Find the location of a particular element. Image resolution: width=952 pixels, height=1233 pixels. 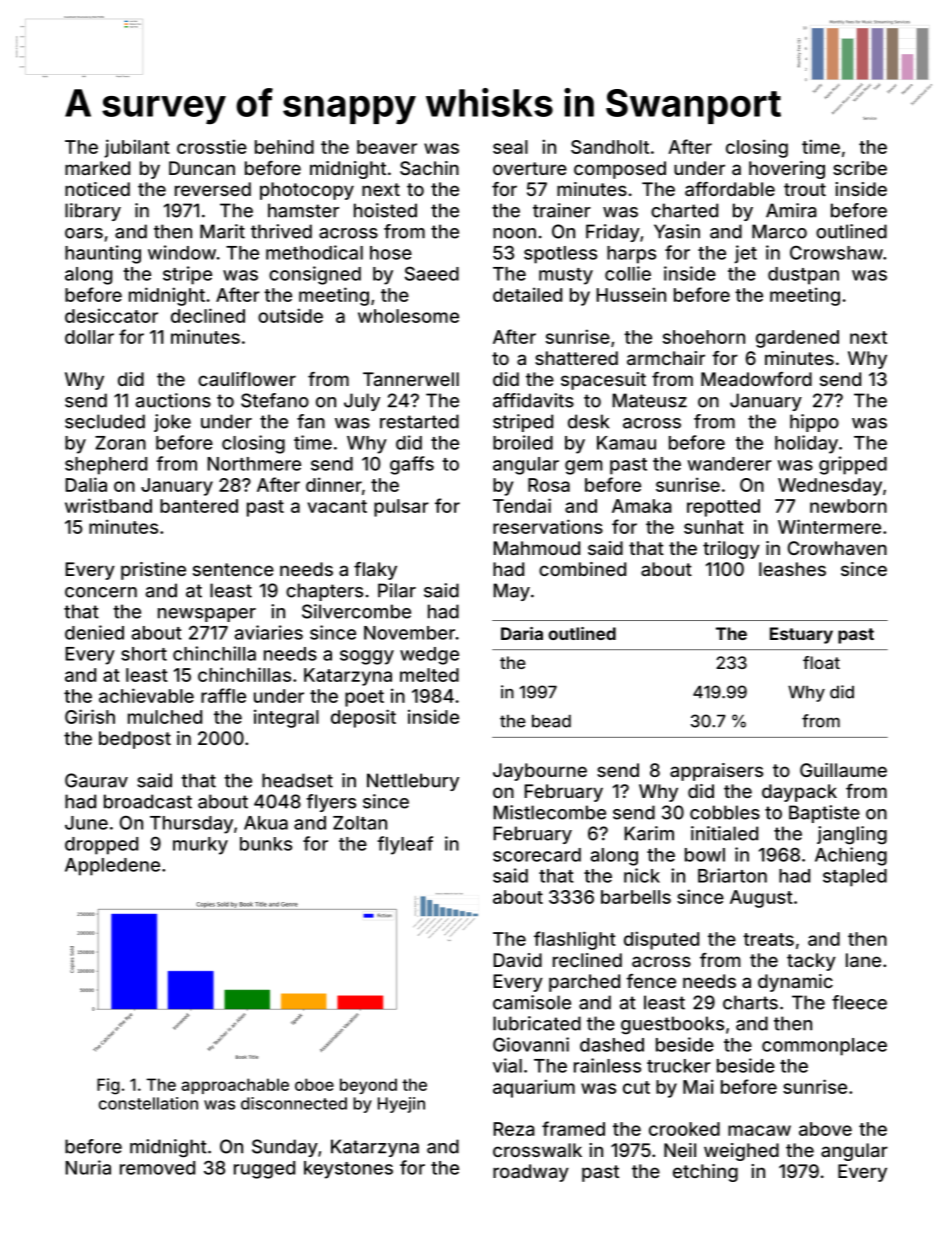

etching is located at coordinates (705, 1173).
